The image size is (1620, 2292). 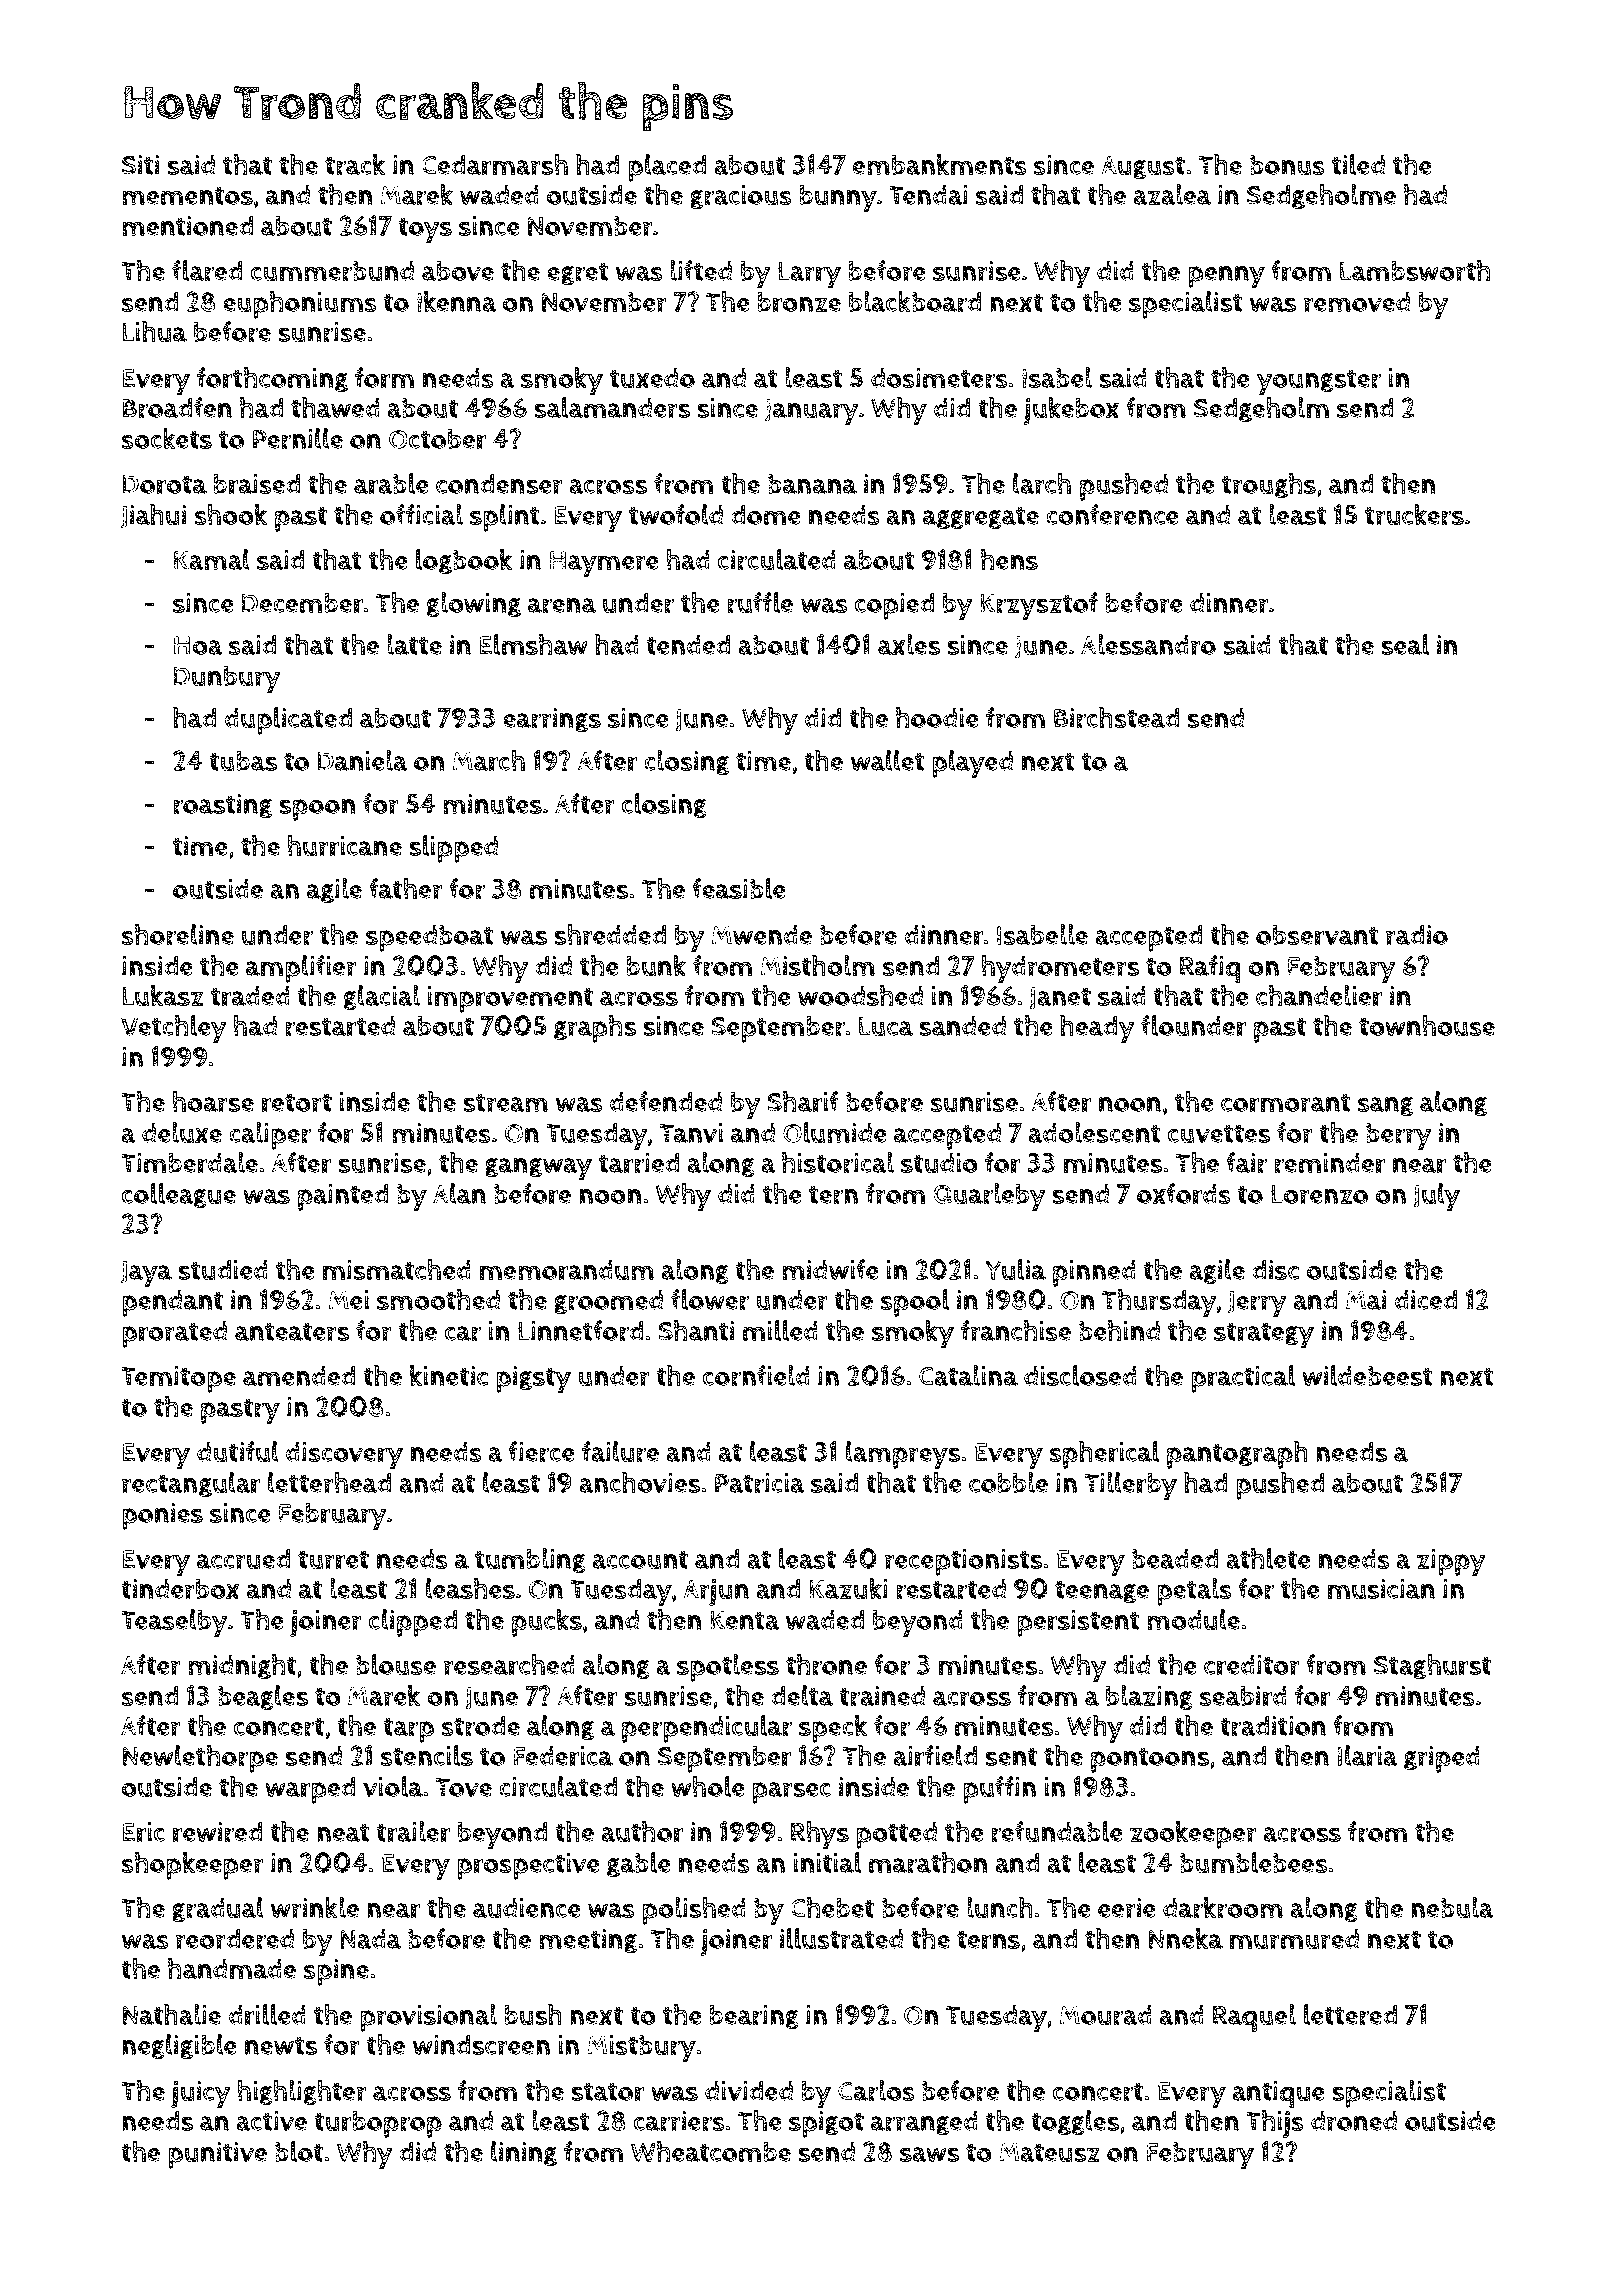 What do you see at coordinates (397, 1269) in the image?
I see `mismatched` at bounding box center [397, 1269].
